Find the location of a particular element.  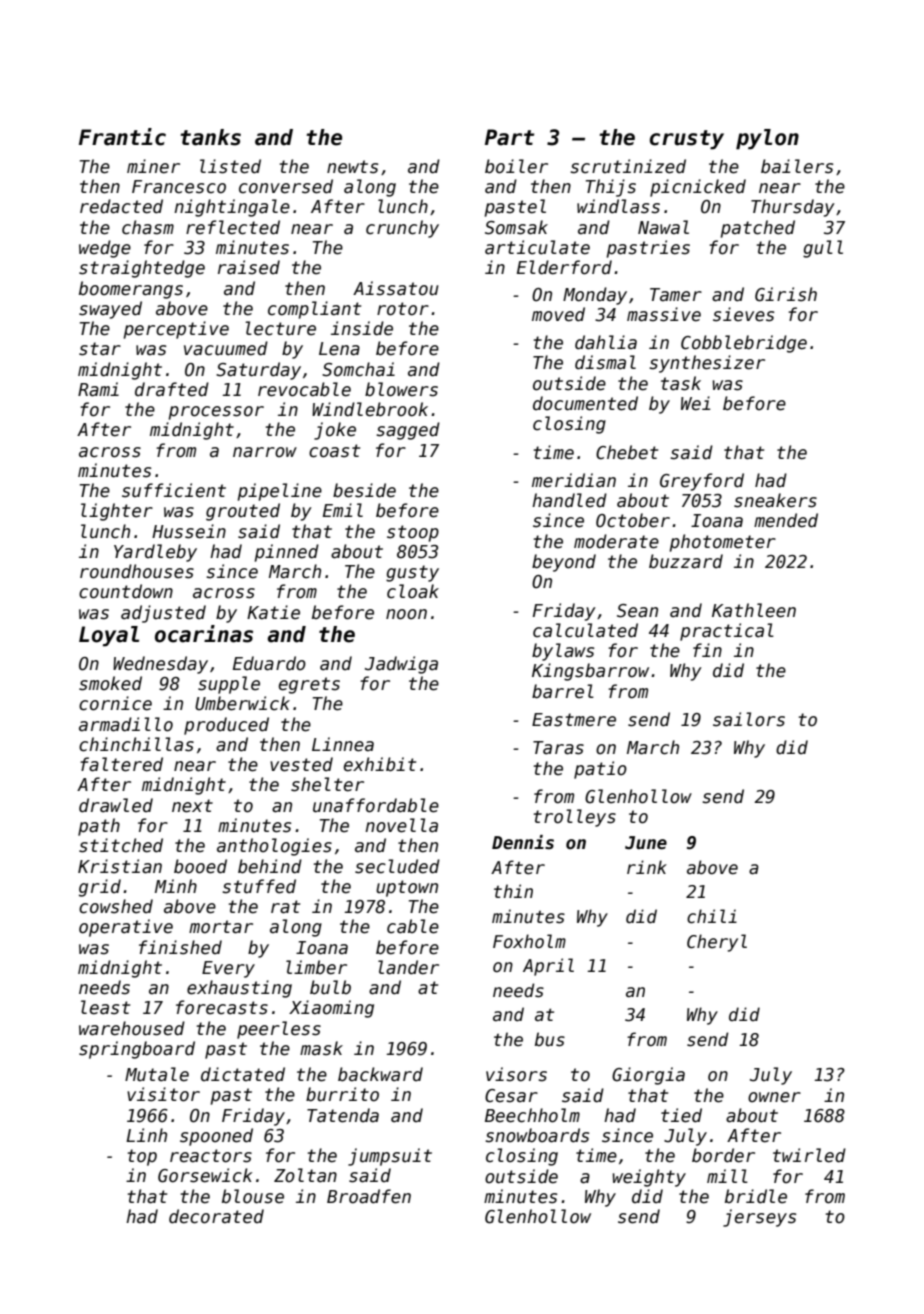

grid is located at coordinates (100, 888).
